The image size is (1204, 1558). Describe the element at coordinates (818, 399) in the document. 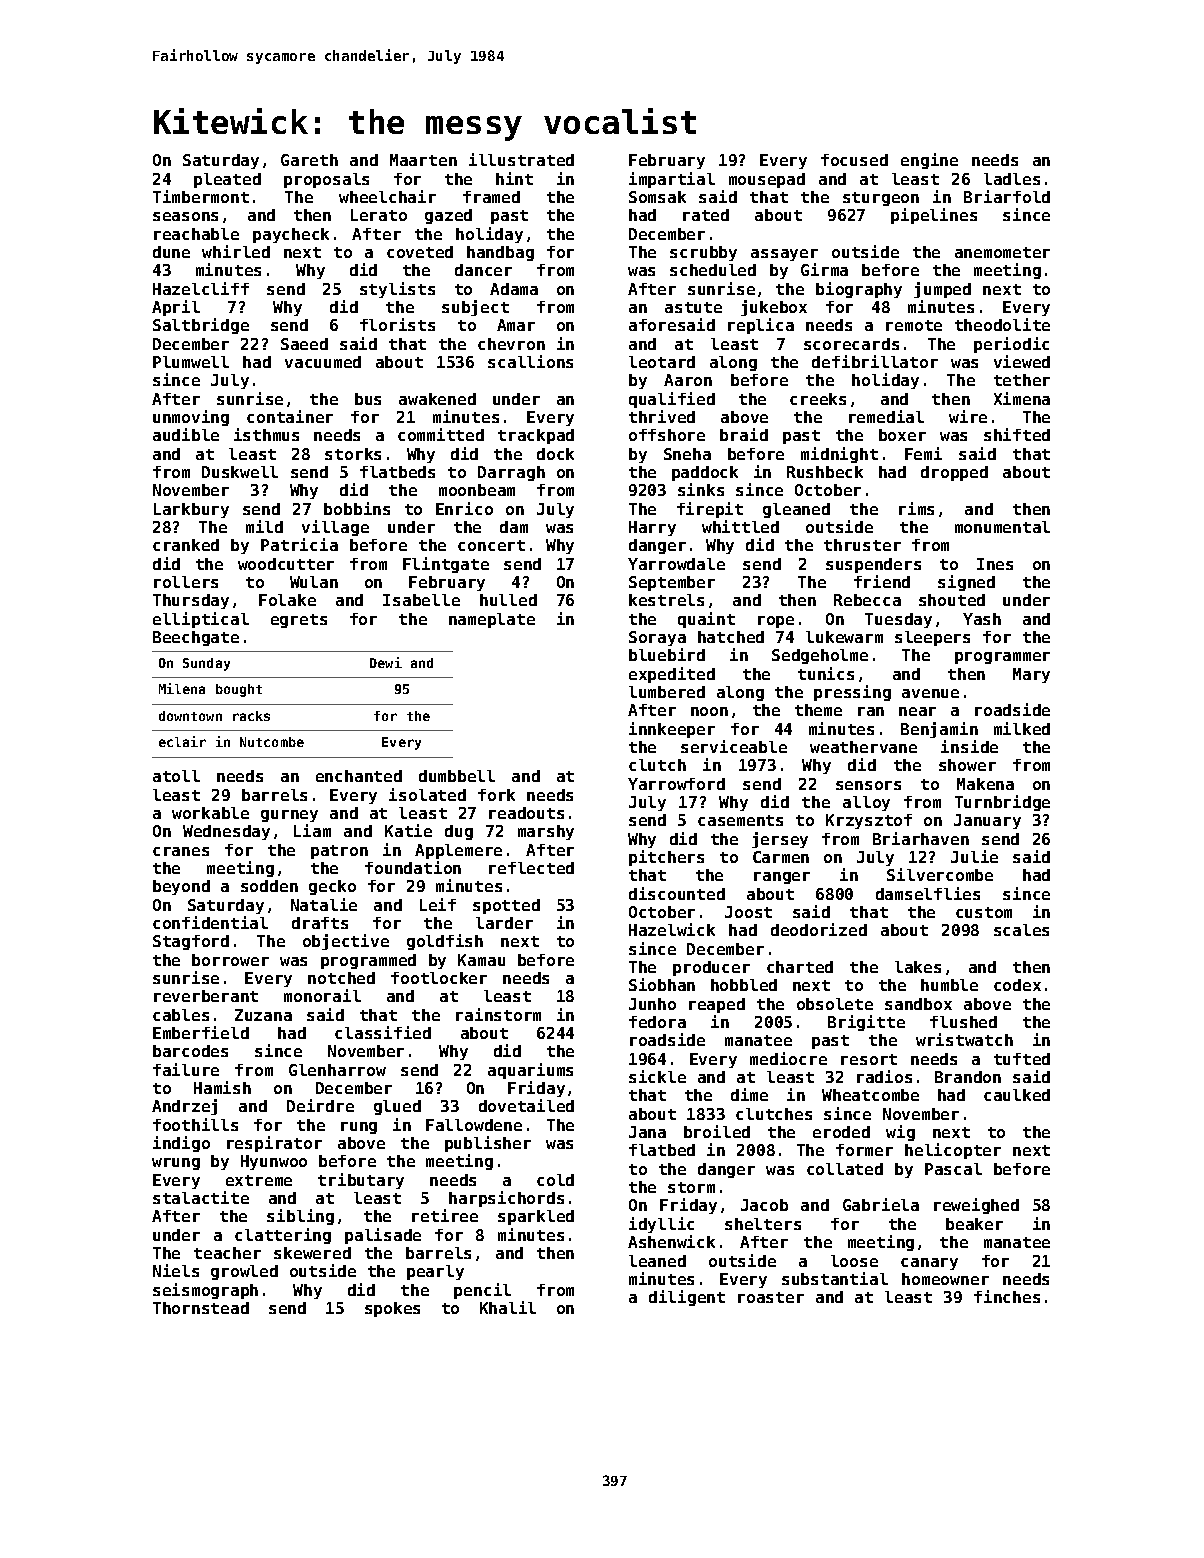

I see `creeks` at that location.
